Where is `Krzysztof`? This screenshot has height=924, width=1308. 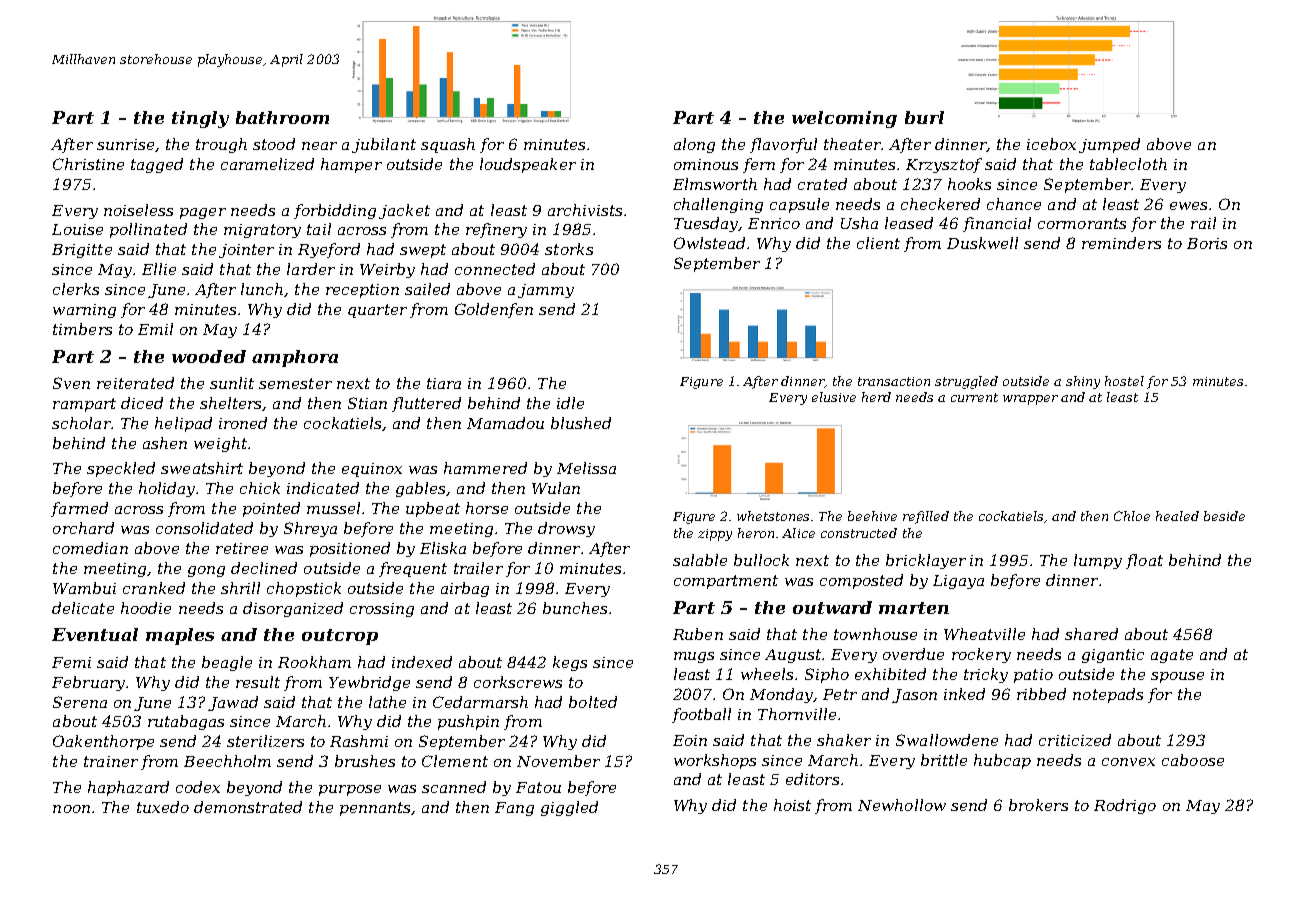
Krzysztof is located at coordinates (944, 165).
